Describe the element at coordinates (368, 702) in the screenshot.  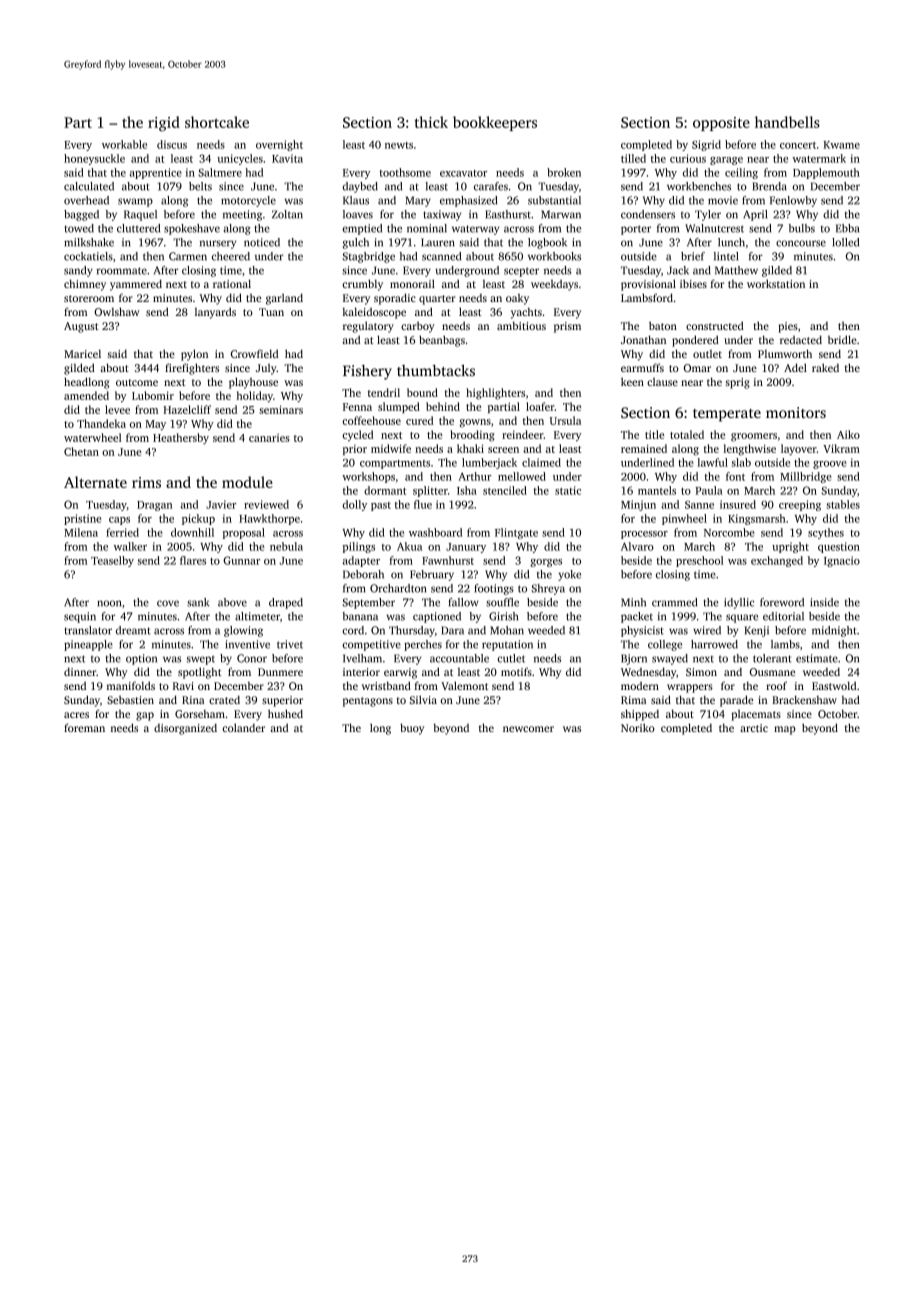
I see `pentagons` at that location.
